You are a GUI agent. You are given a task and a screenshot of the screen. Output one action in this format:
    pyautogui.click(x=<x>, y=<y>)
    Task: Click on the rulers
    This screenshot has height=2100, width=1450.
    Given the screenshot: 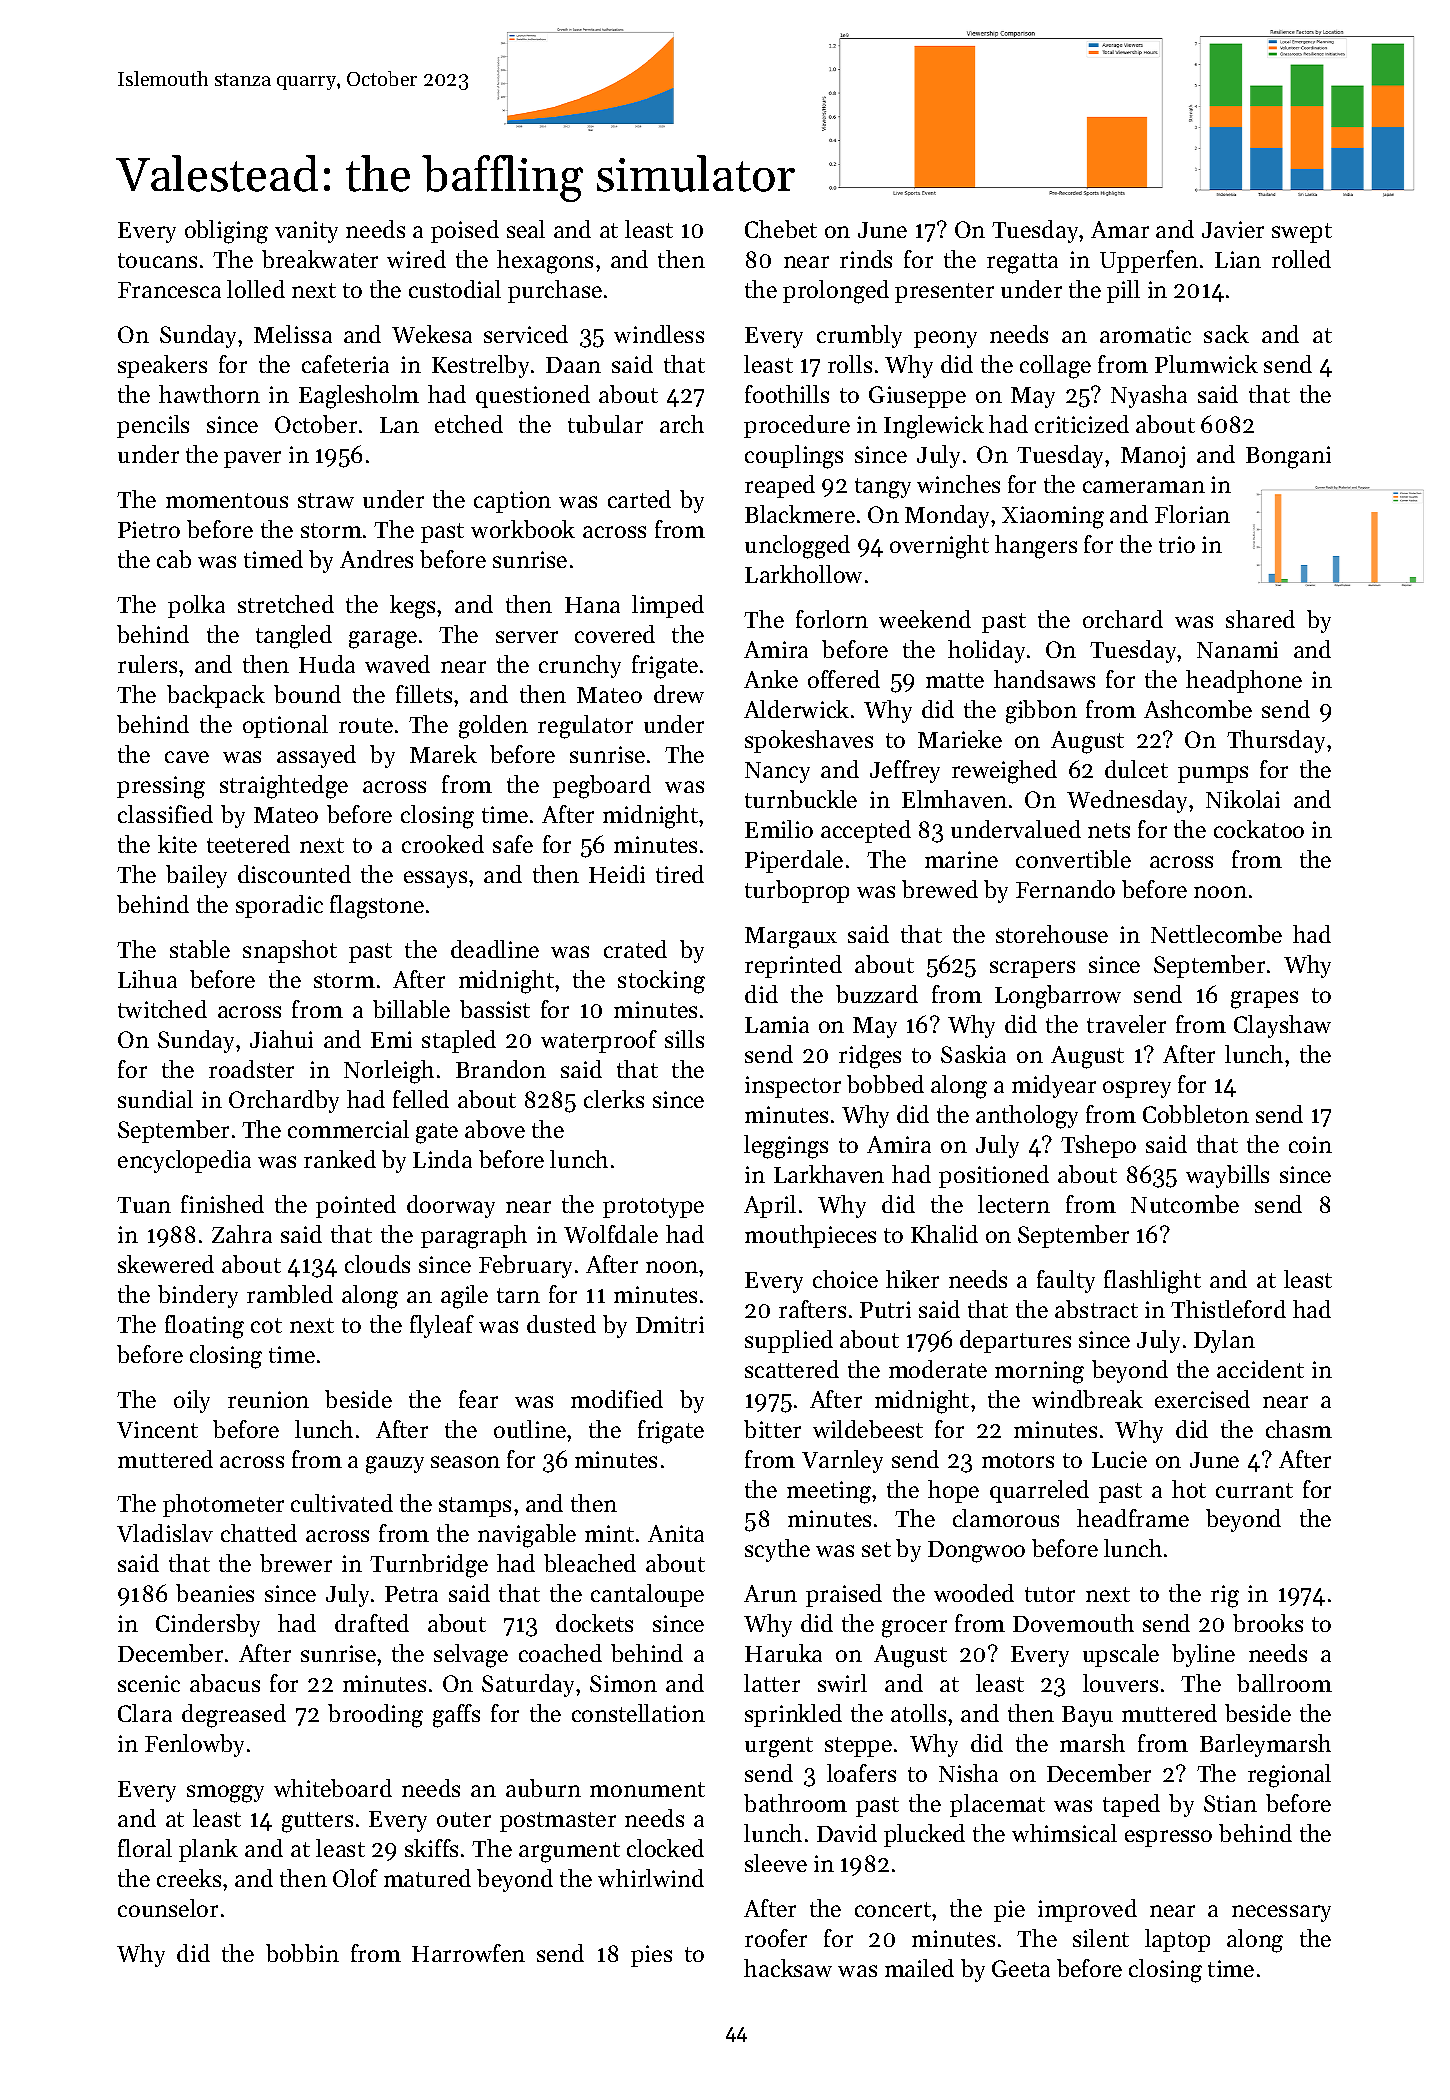 What is the action you would take?
    pyautogui.click(x=147, y=664)
